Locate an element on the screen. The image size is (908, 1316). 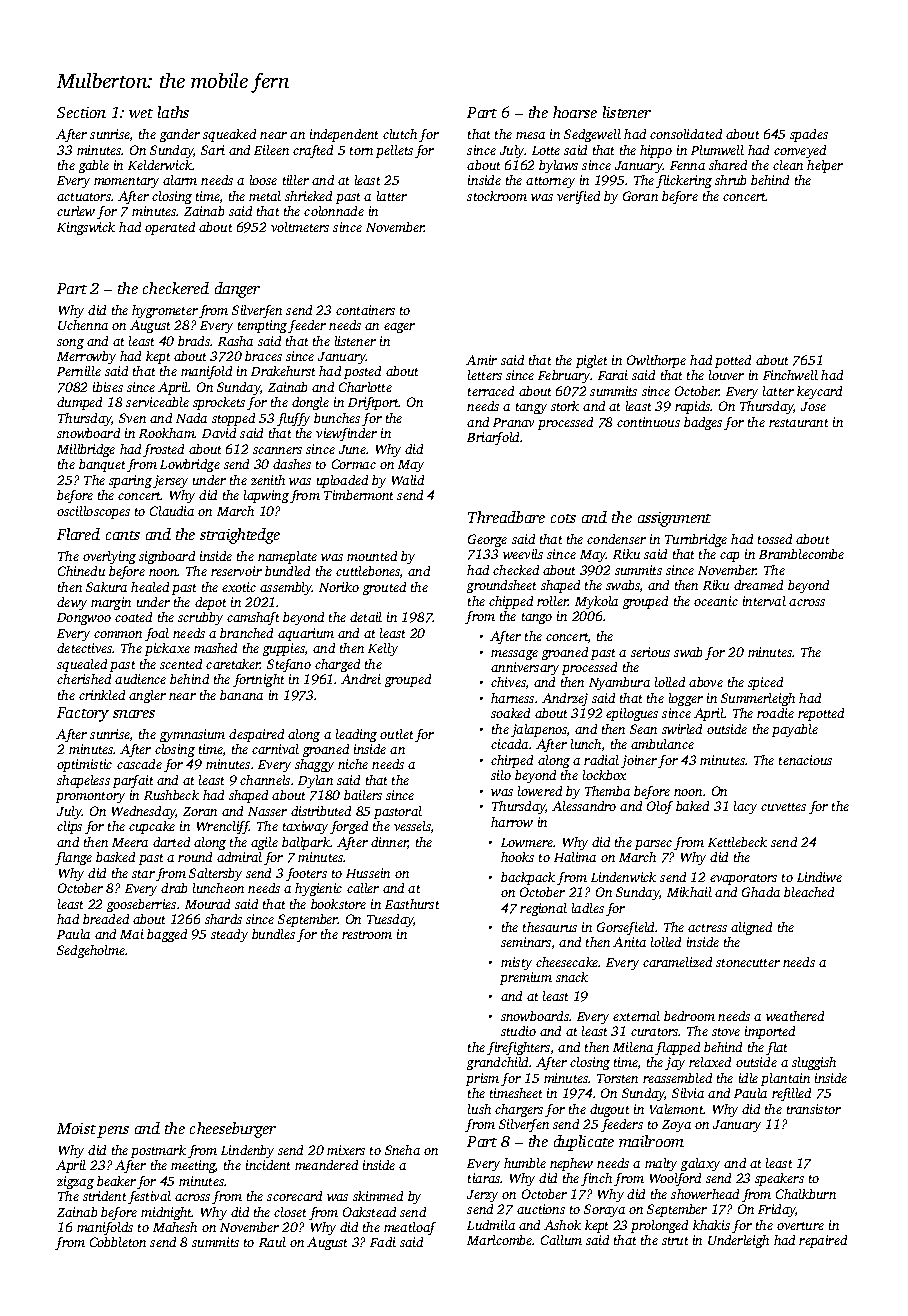
stockroom is located at coordinates (497, 196).
